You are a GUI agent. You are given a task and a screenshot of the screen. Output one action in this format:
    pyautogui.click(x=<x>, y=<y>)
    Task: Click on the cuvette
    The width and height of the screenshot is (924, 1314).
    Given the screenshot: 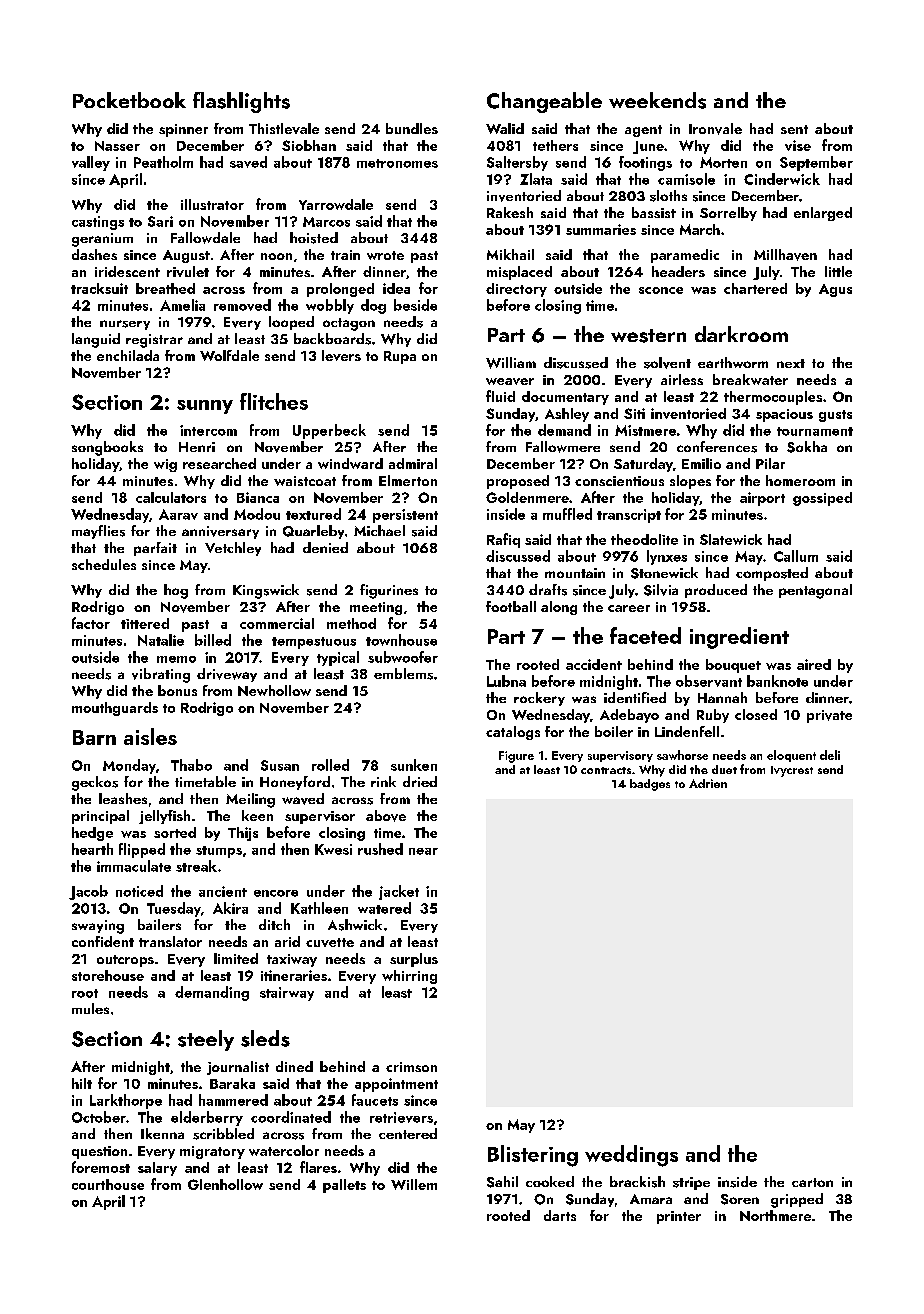 What is the action you would take?
    pyautogui.click(x=330, y=942)
